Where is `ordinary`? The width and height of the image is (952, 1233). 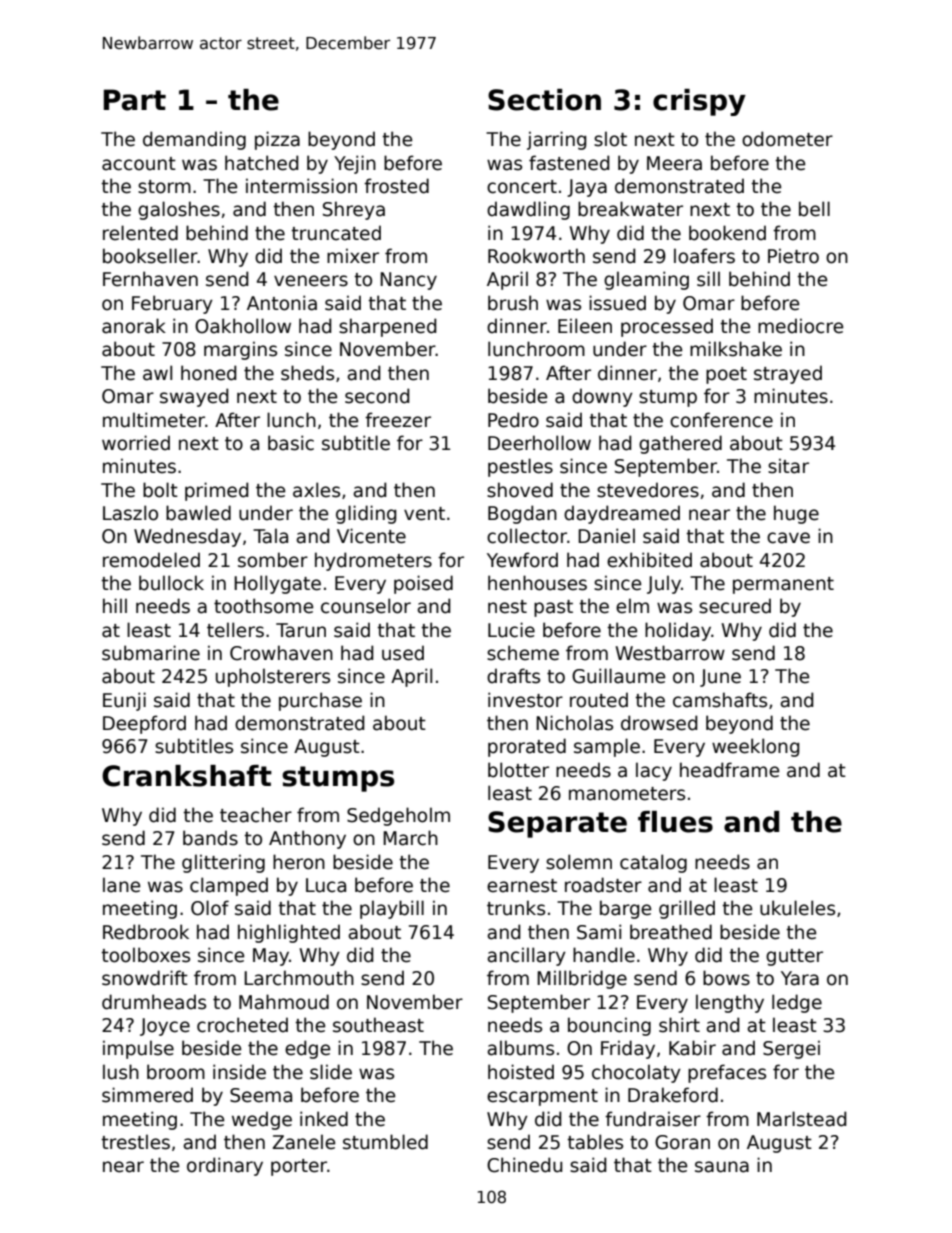 ordinary is located at coordinates (225, 1166).
